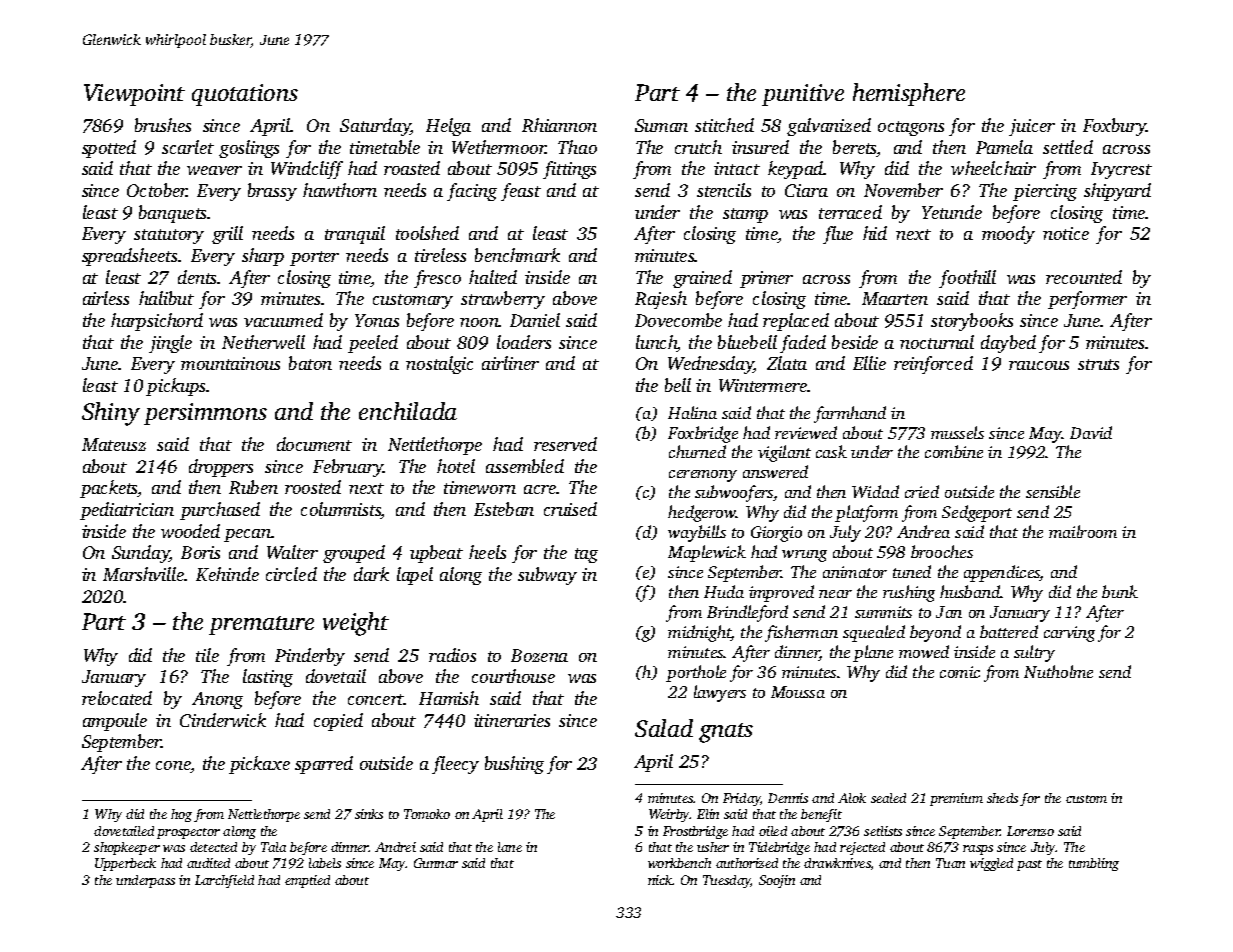  I want to click on struts, so click(1098, 364).
